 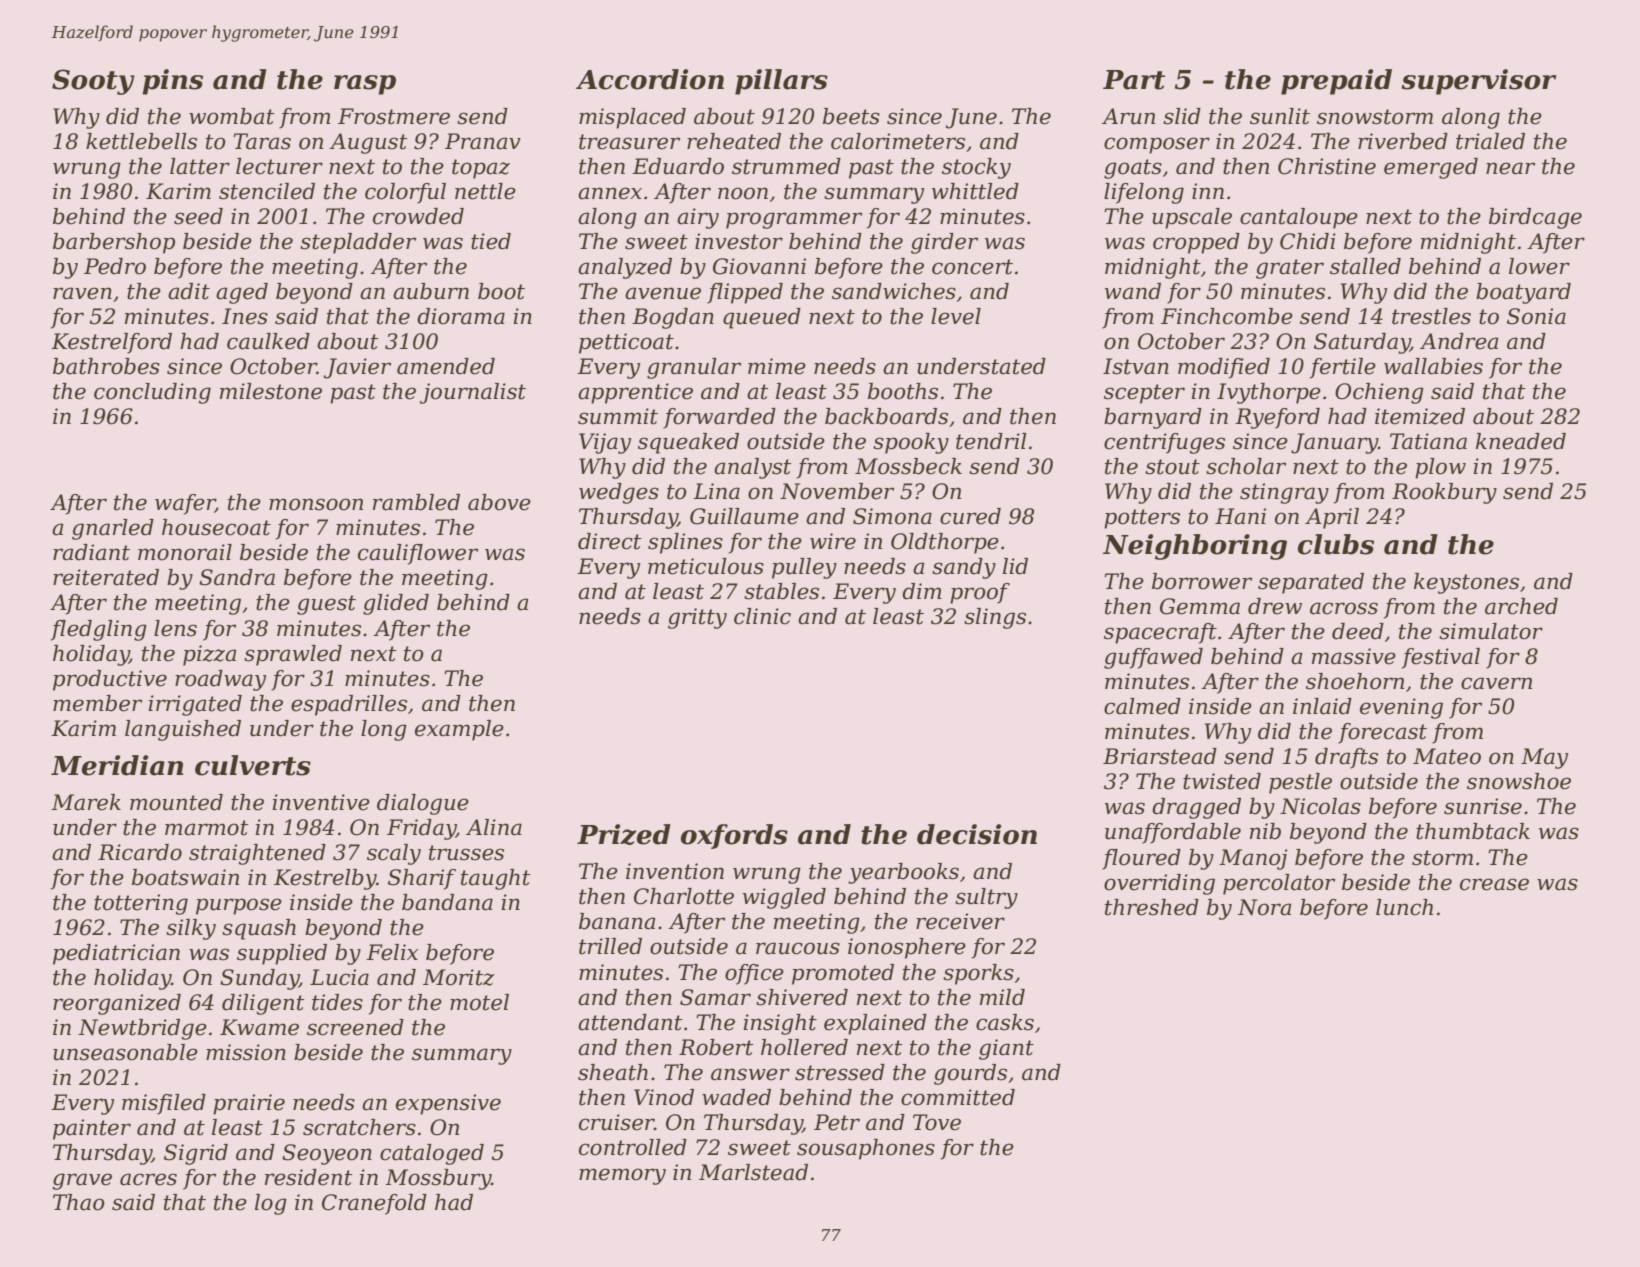 What do you see at coordinates (113, 529) in the image?
I see `gnarled` at bounding box center [113, 529].
